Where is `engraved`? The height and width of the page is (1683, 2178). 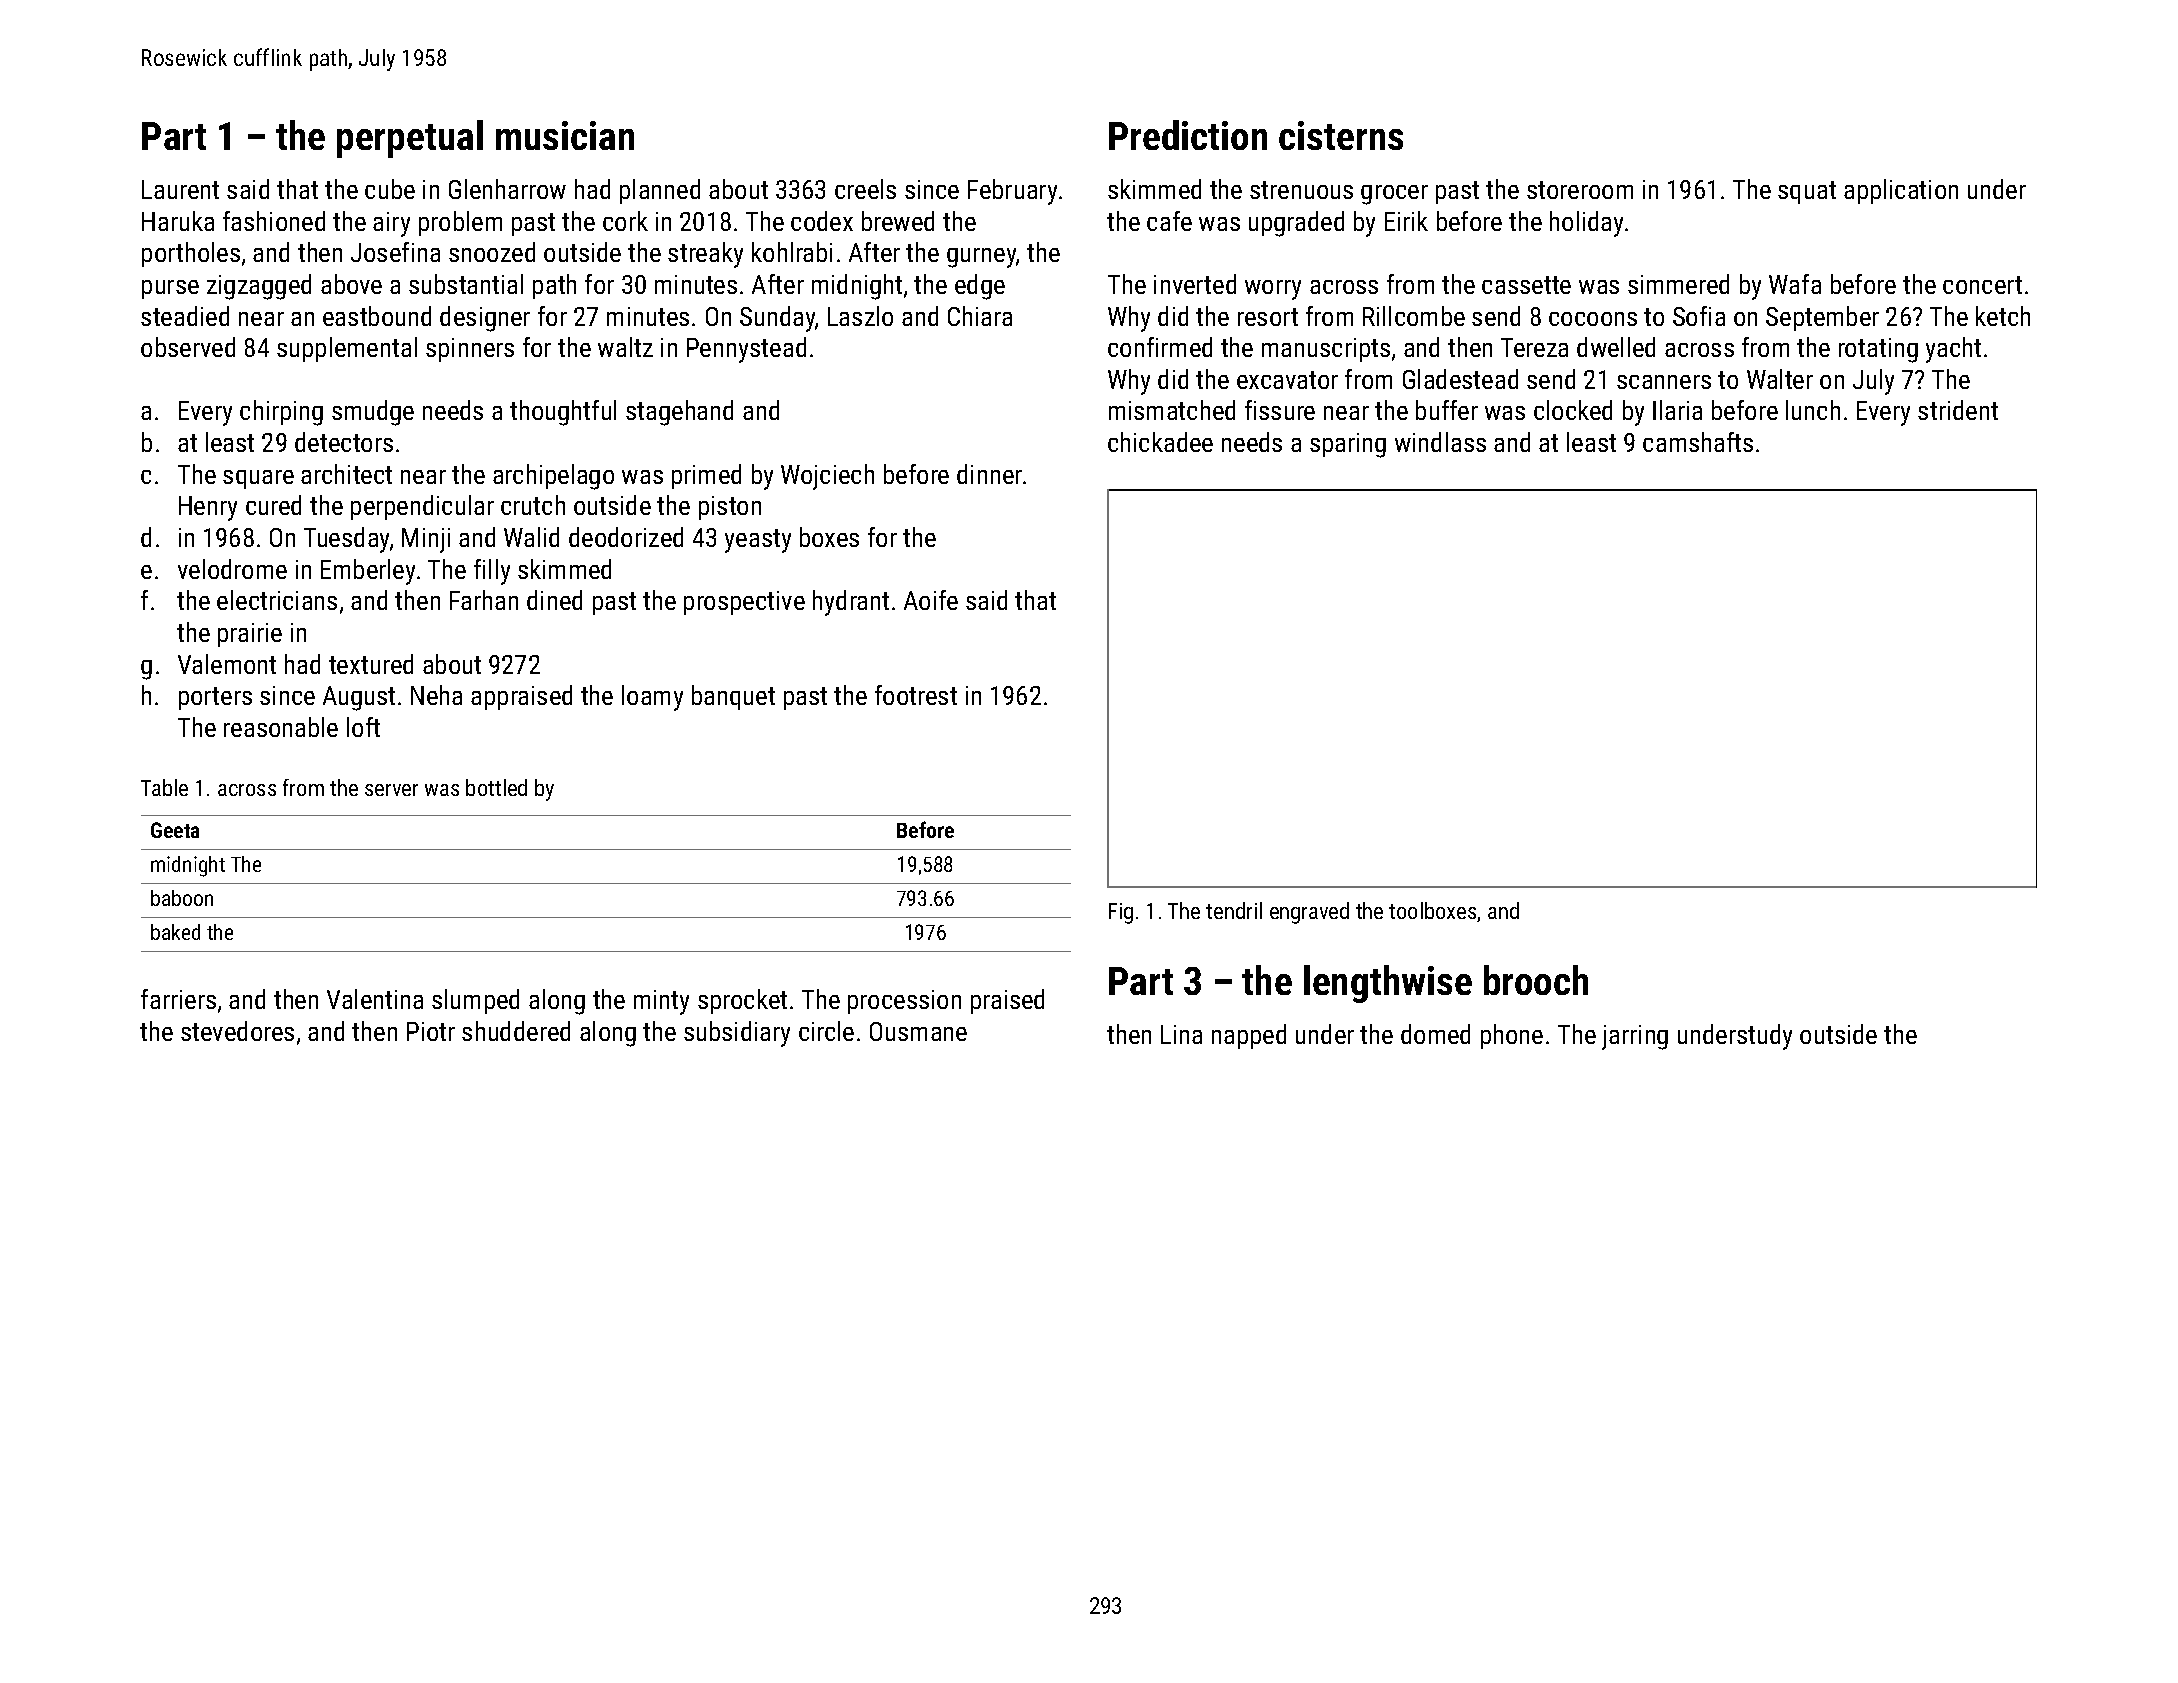 engraved is located at coordinates (1309, 913).
